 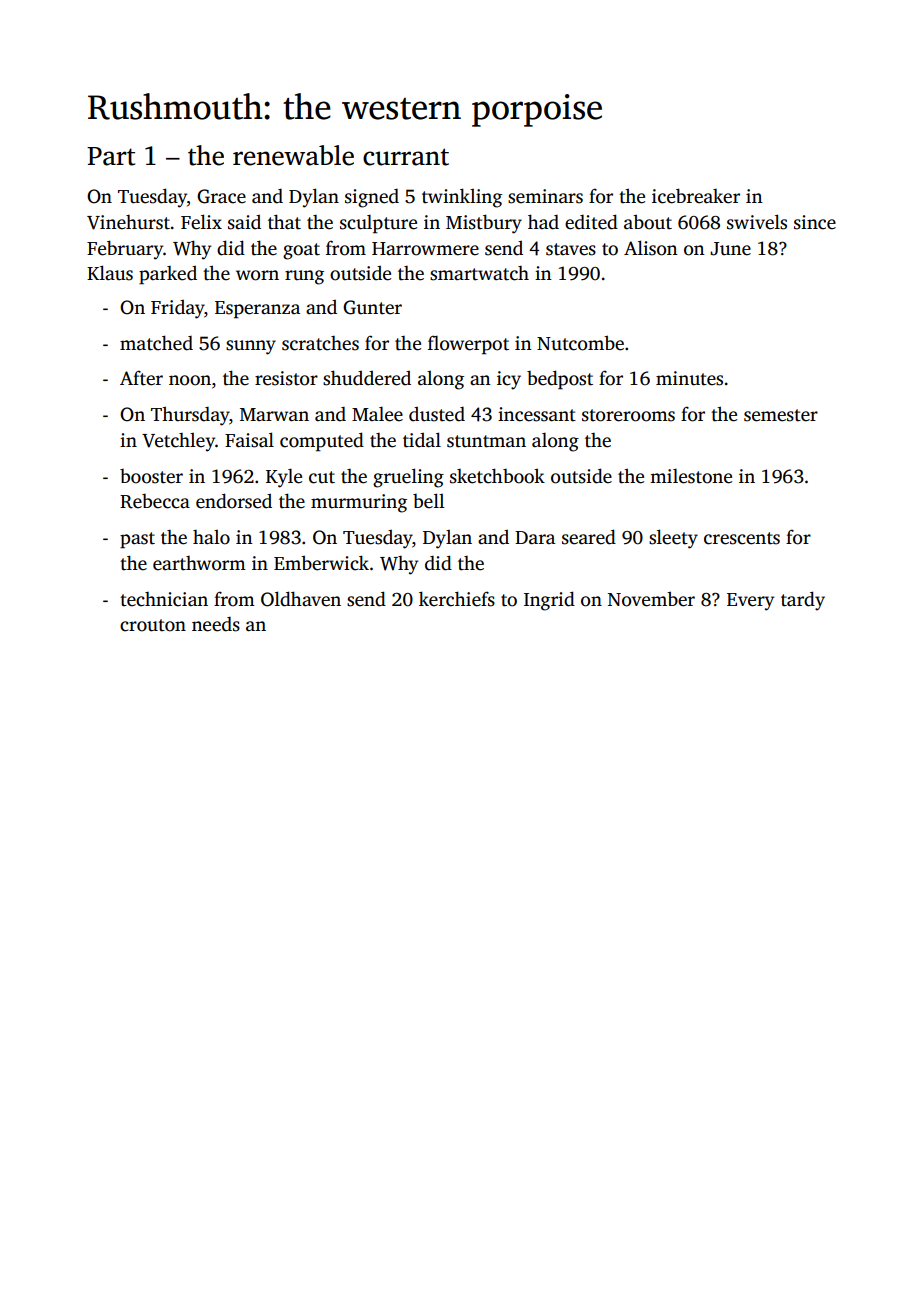 What do you see at coordinates (216, 624) in the image?
I see `needs` at bounding box center [216, 624].
